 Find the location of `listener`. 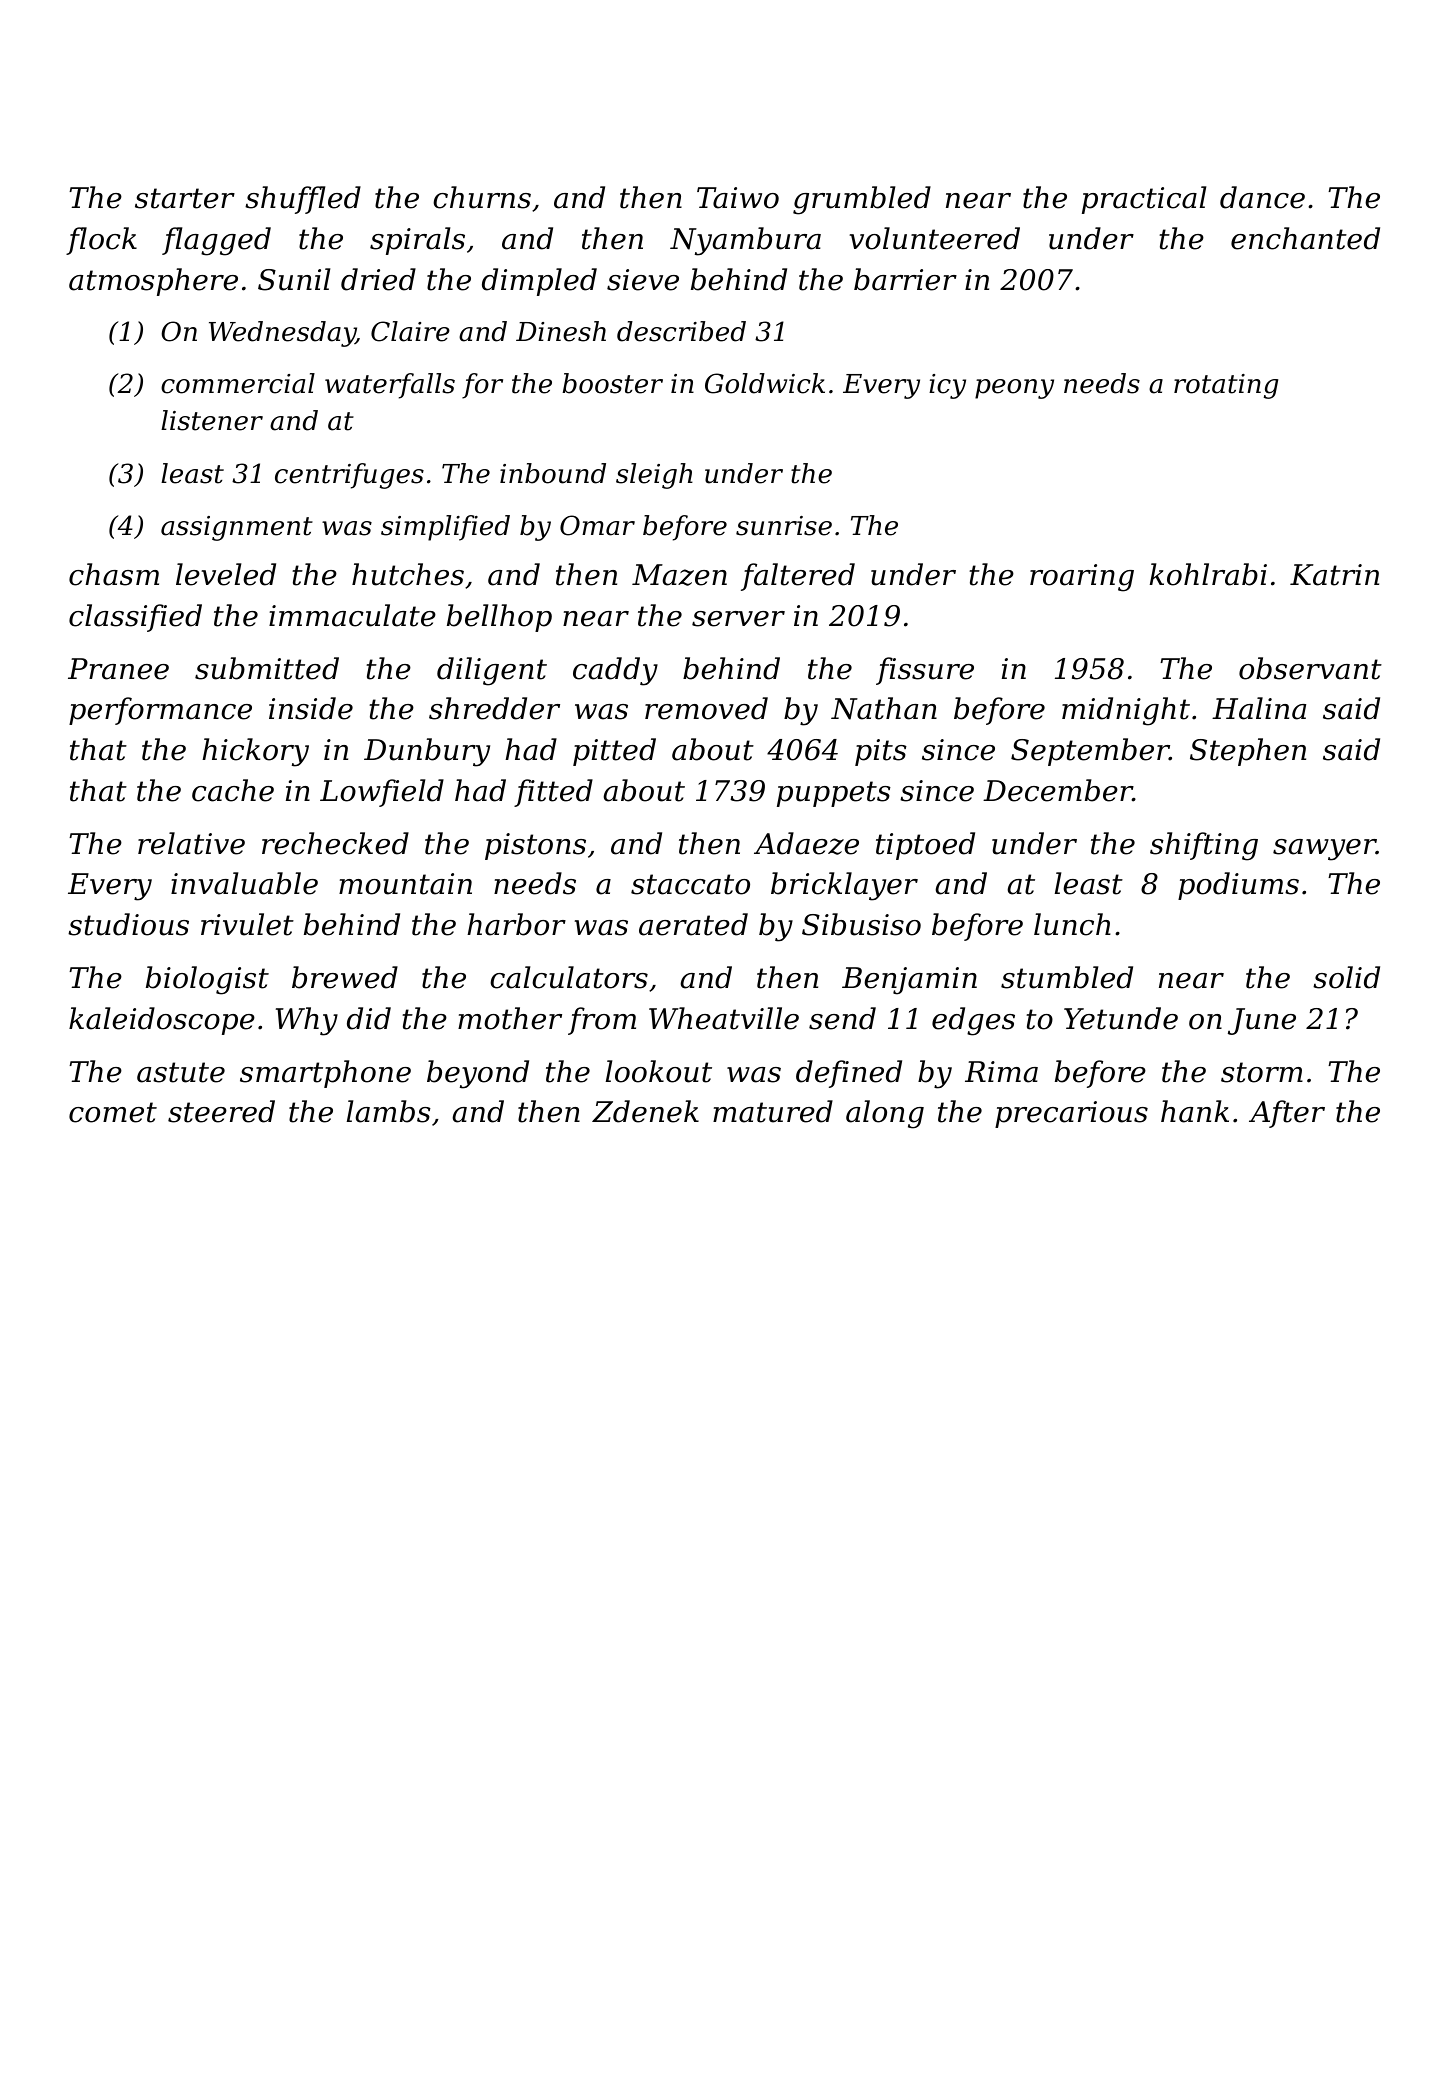

listener is located at coordinates (212, 420).
